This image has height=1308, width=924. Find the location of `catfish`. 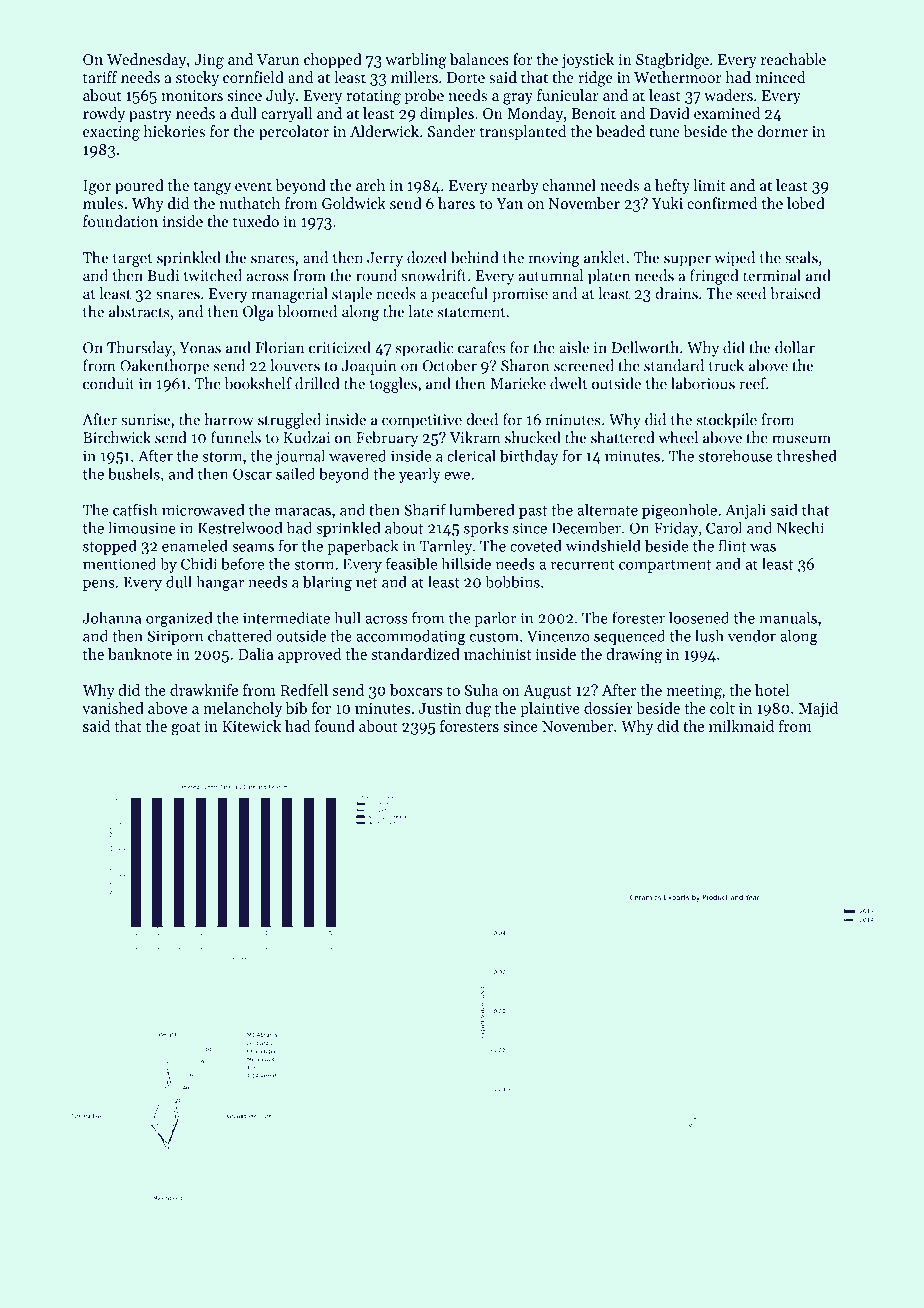

catfish is located at coordinates (135, 509).
